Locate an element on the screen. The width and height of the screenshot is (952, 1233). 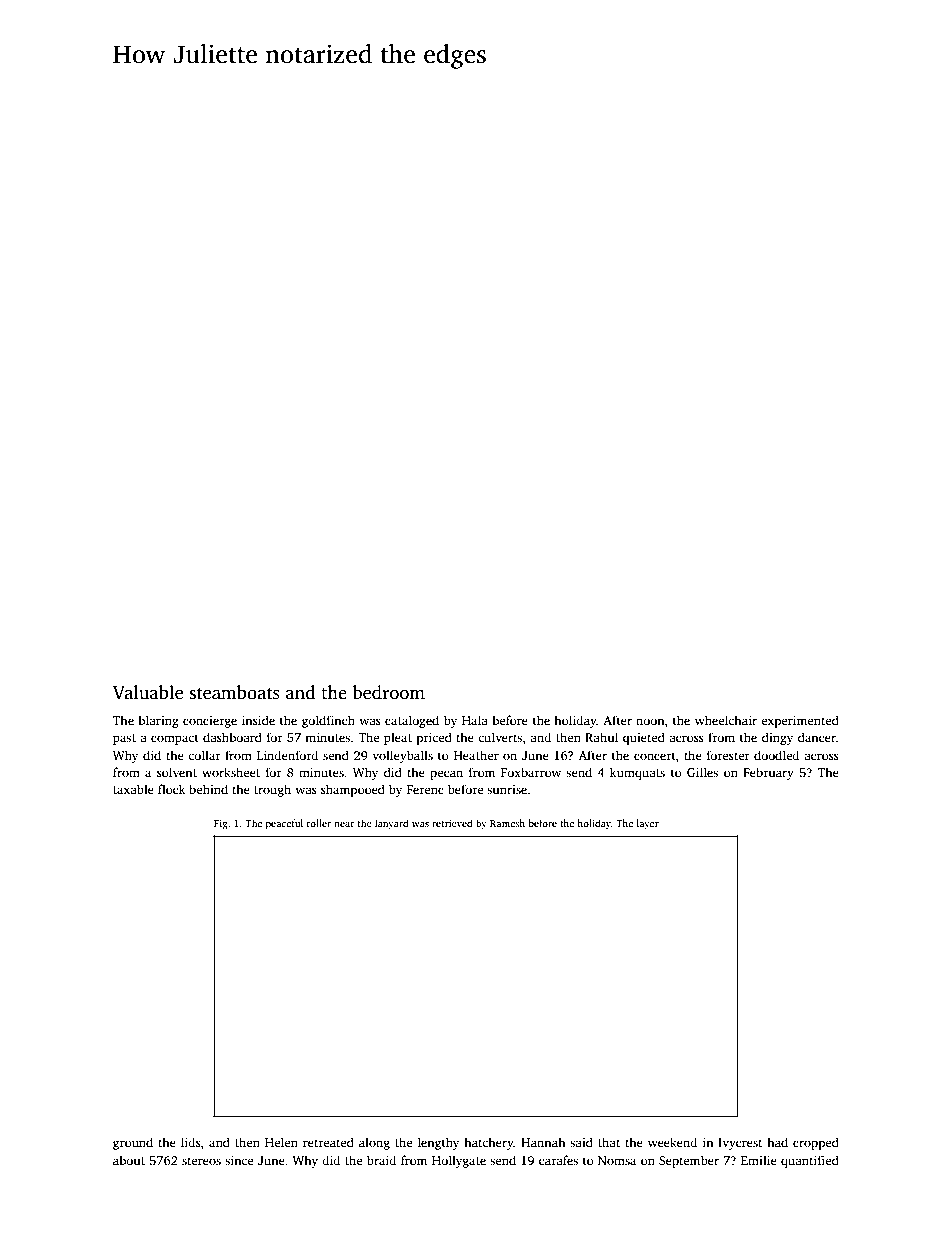
cropped is located at coordinates (816, 1143).
